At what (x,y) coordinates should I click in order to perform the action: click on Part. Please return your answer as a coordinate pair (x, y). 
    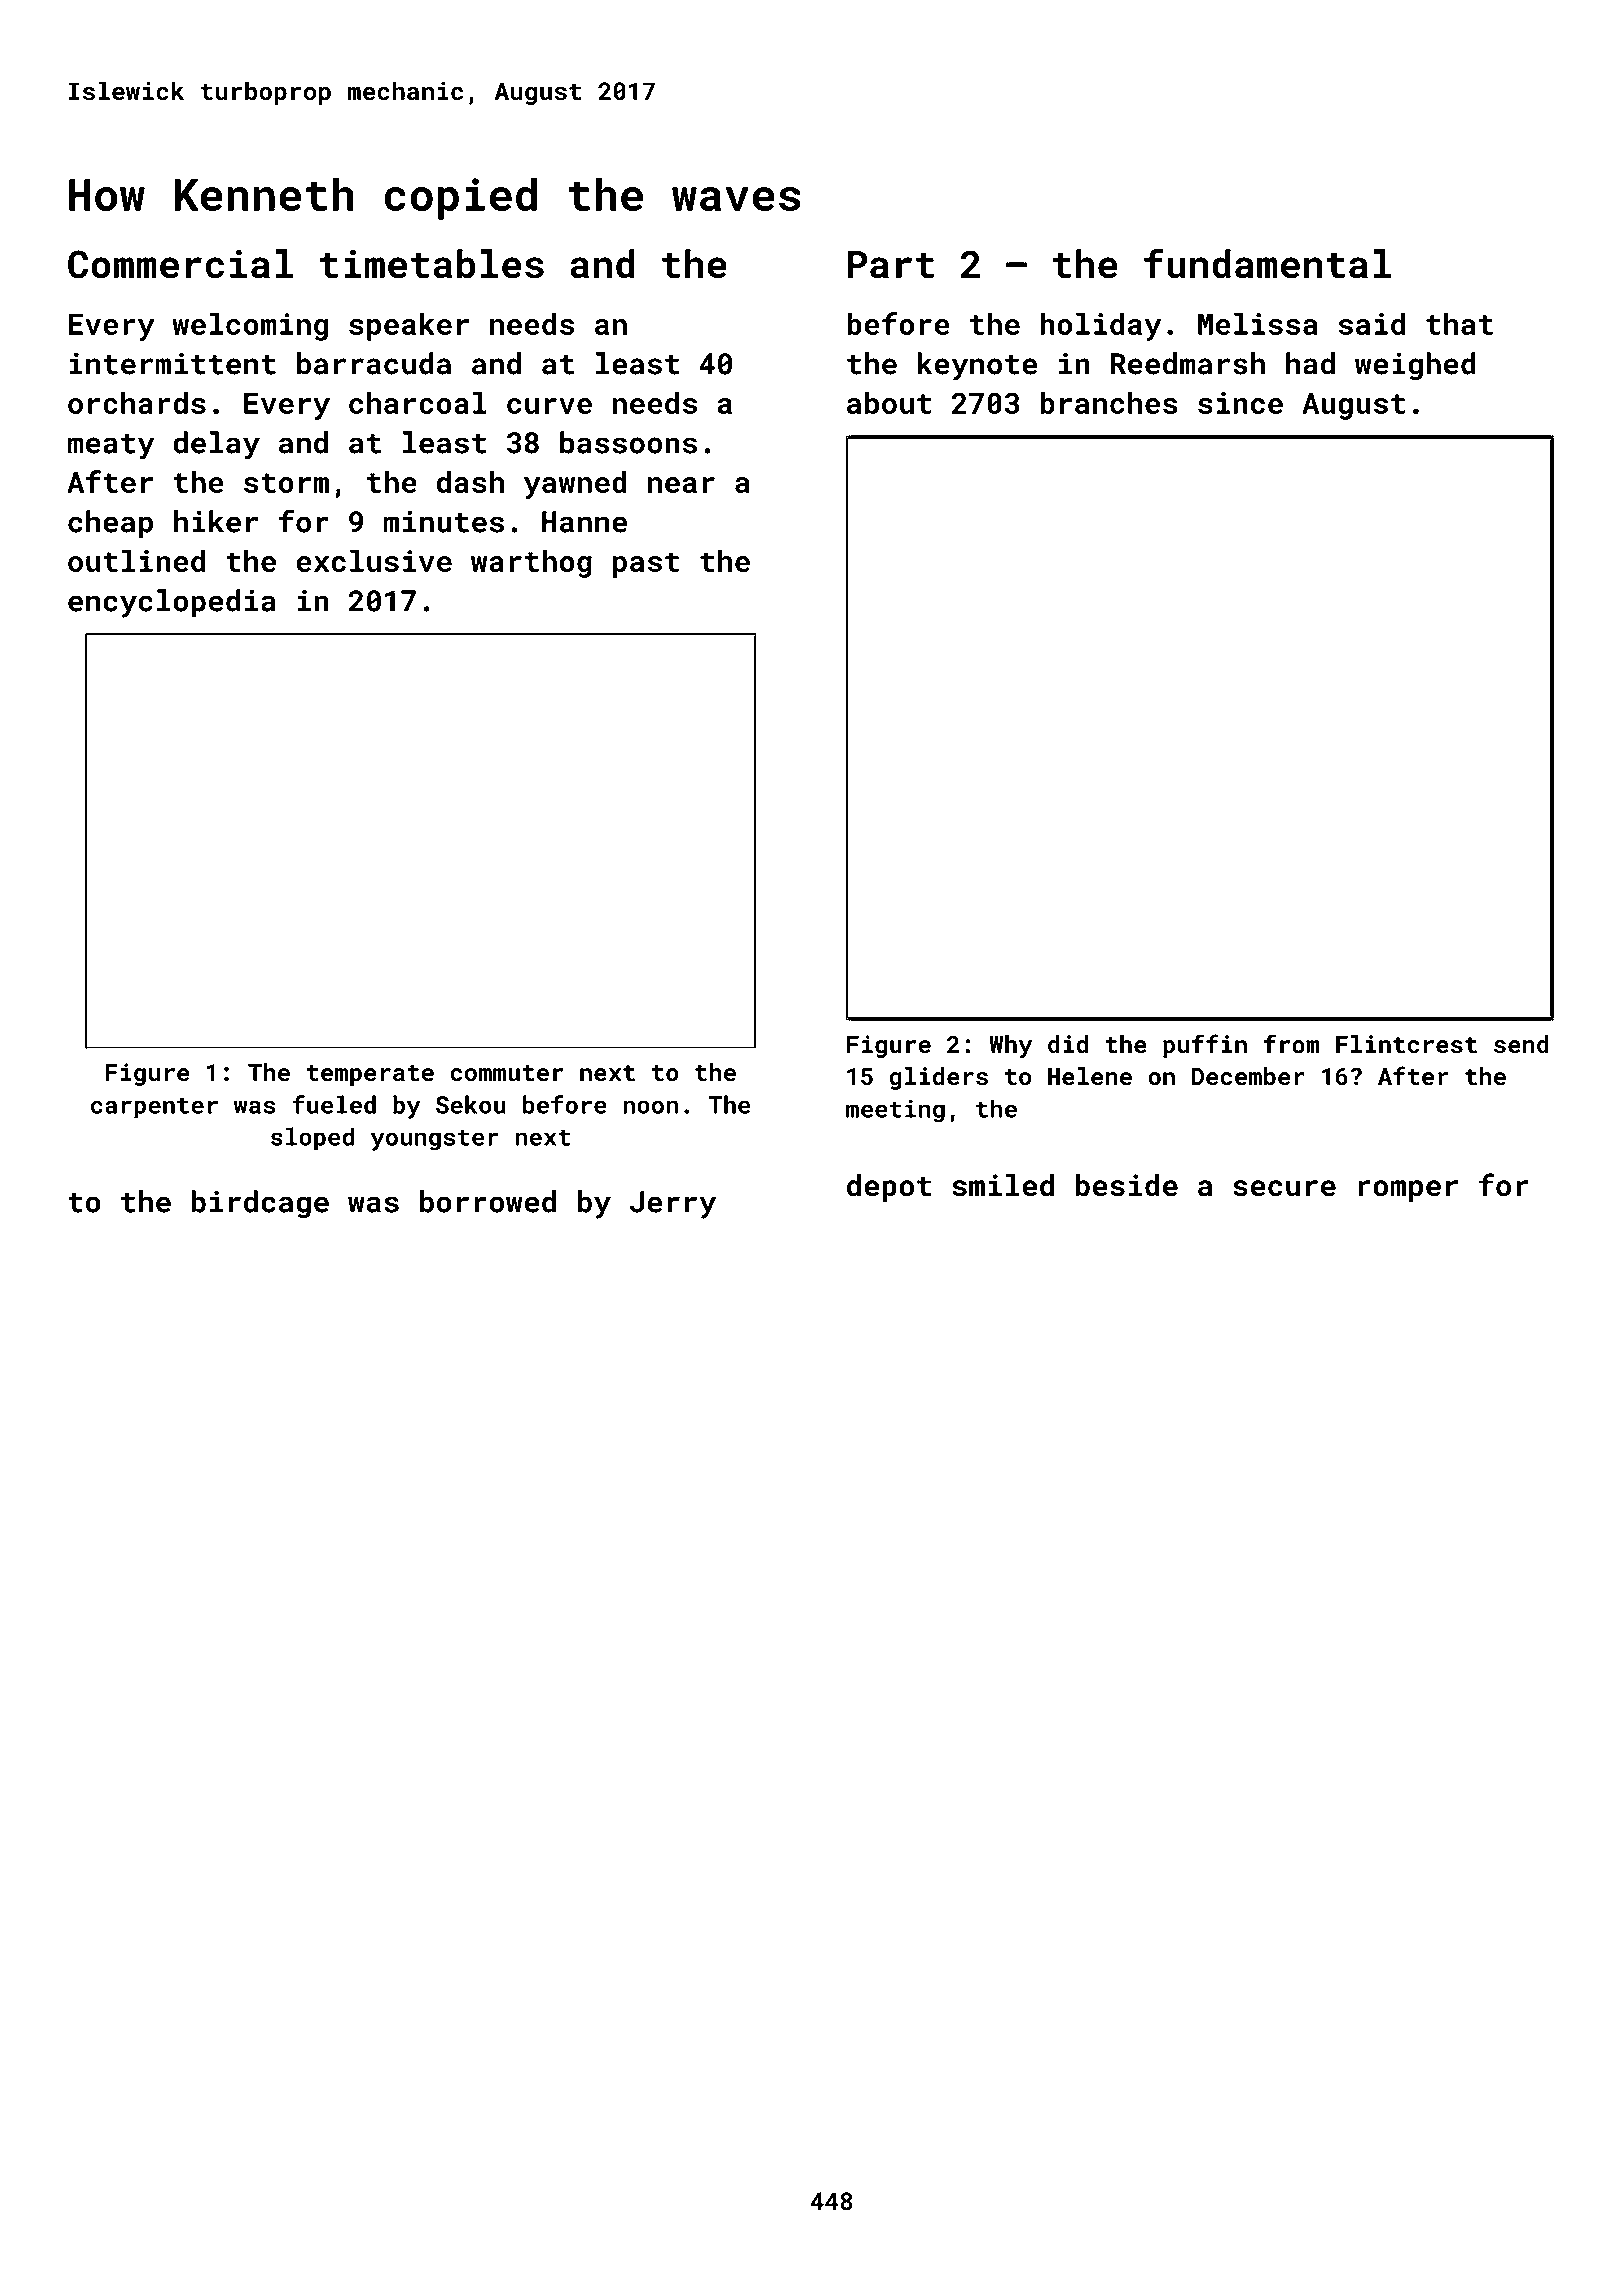
    Looking at the image, I should click on (891, 265).
